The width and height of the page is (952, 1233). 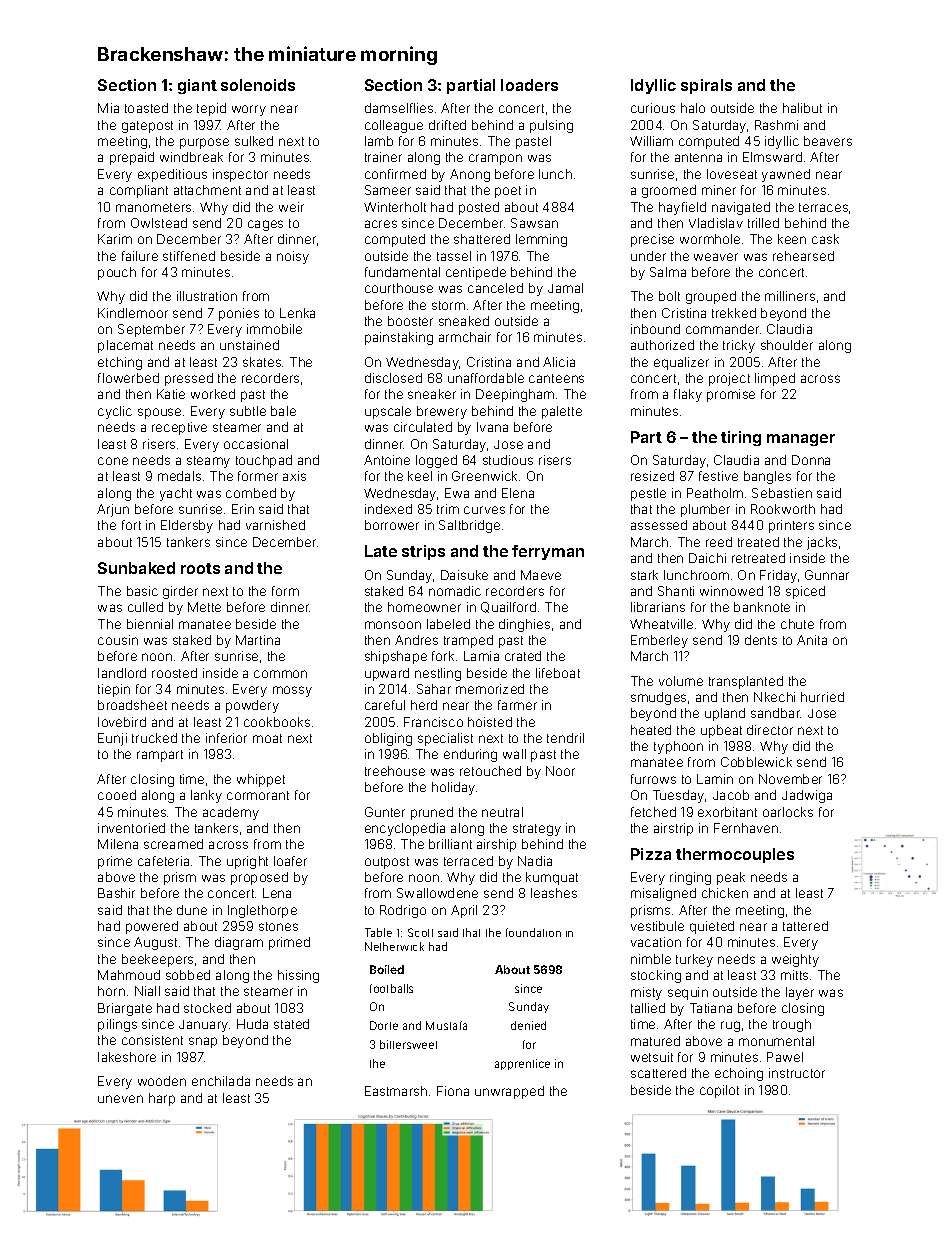 I want to click on loaders, so click(x=529, y=85).
